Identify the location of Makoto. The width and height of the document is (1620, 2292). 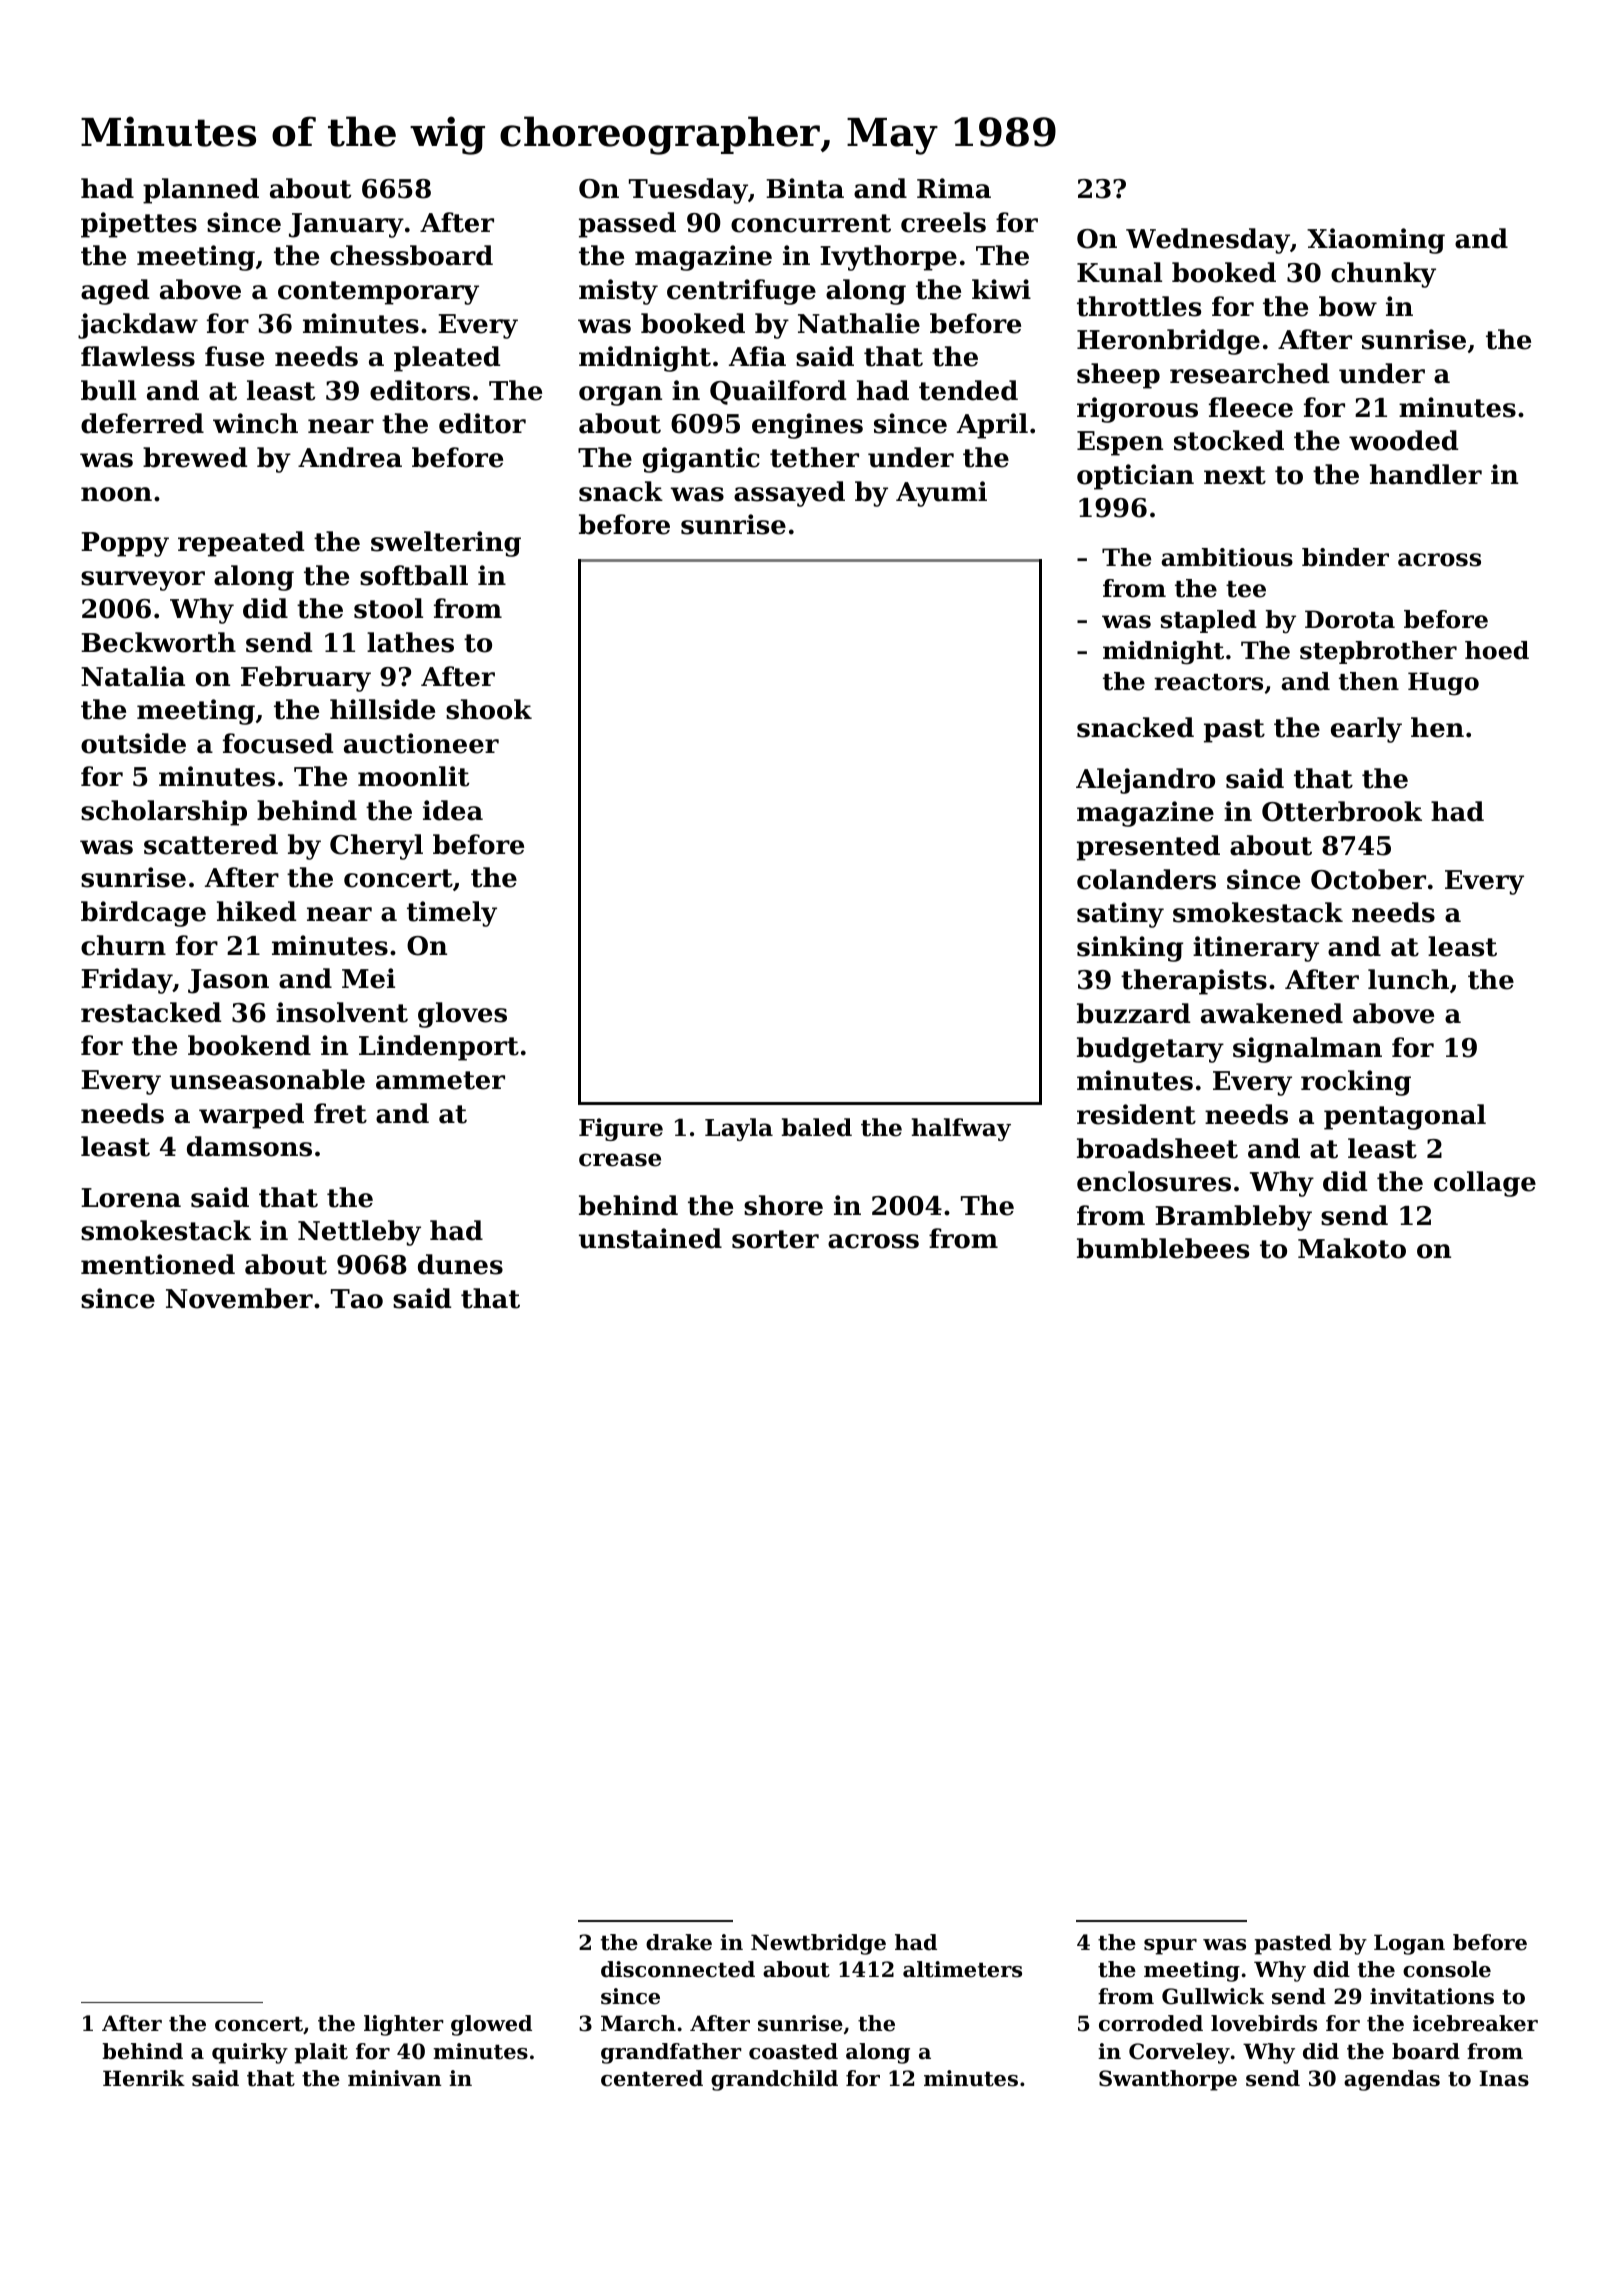
(1352, 1248).
